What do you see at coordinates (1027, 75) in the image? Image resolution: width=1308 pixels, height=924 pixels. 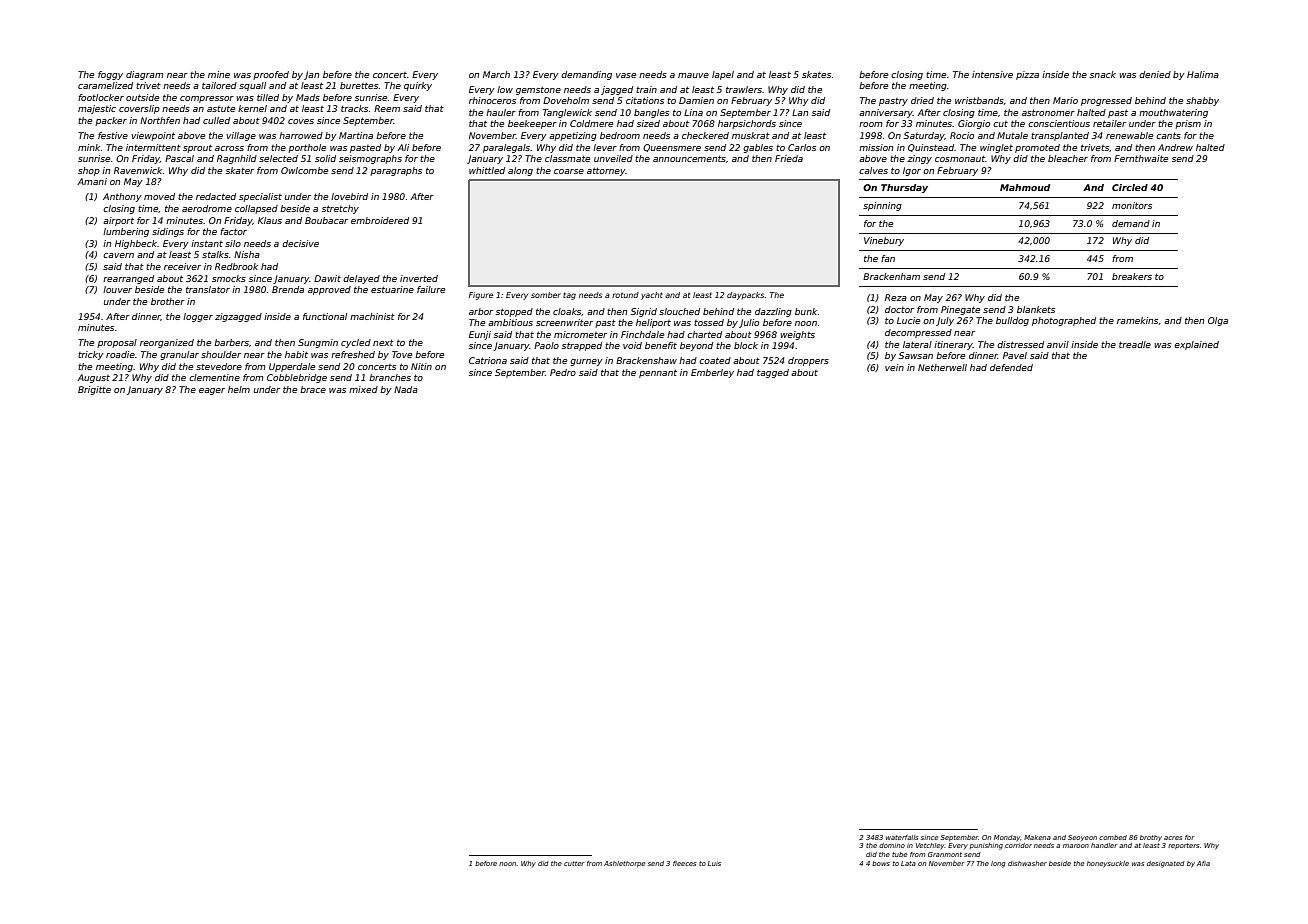 I see `pizza` at bounding box center [1027, 75].
